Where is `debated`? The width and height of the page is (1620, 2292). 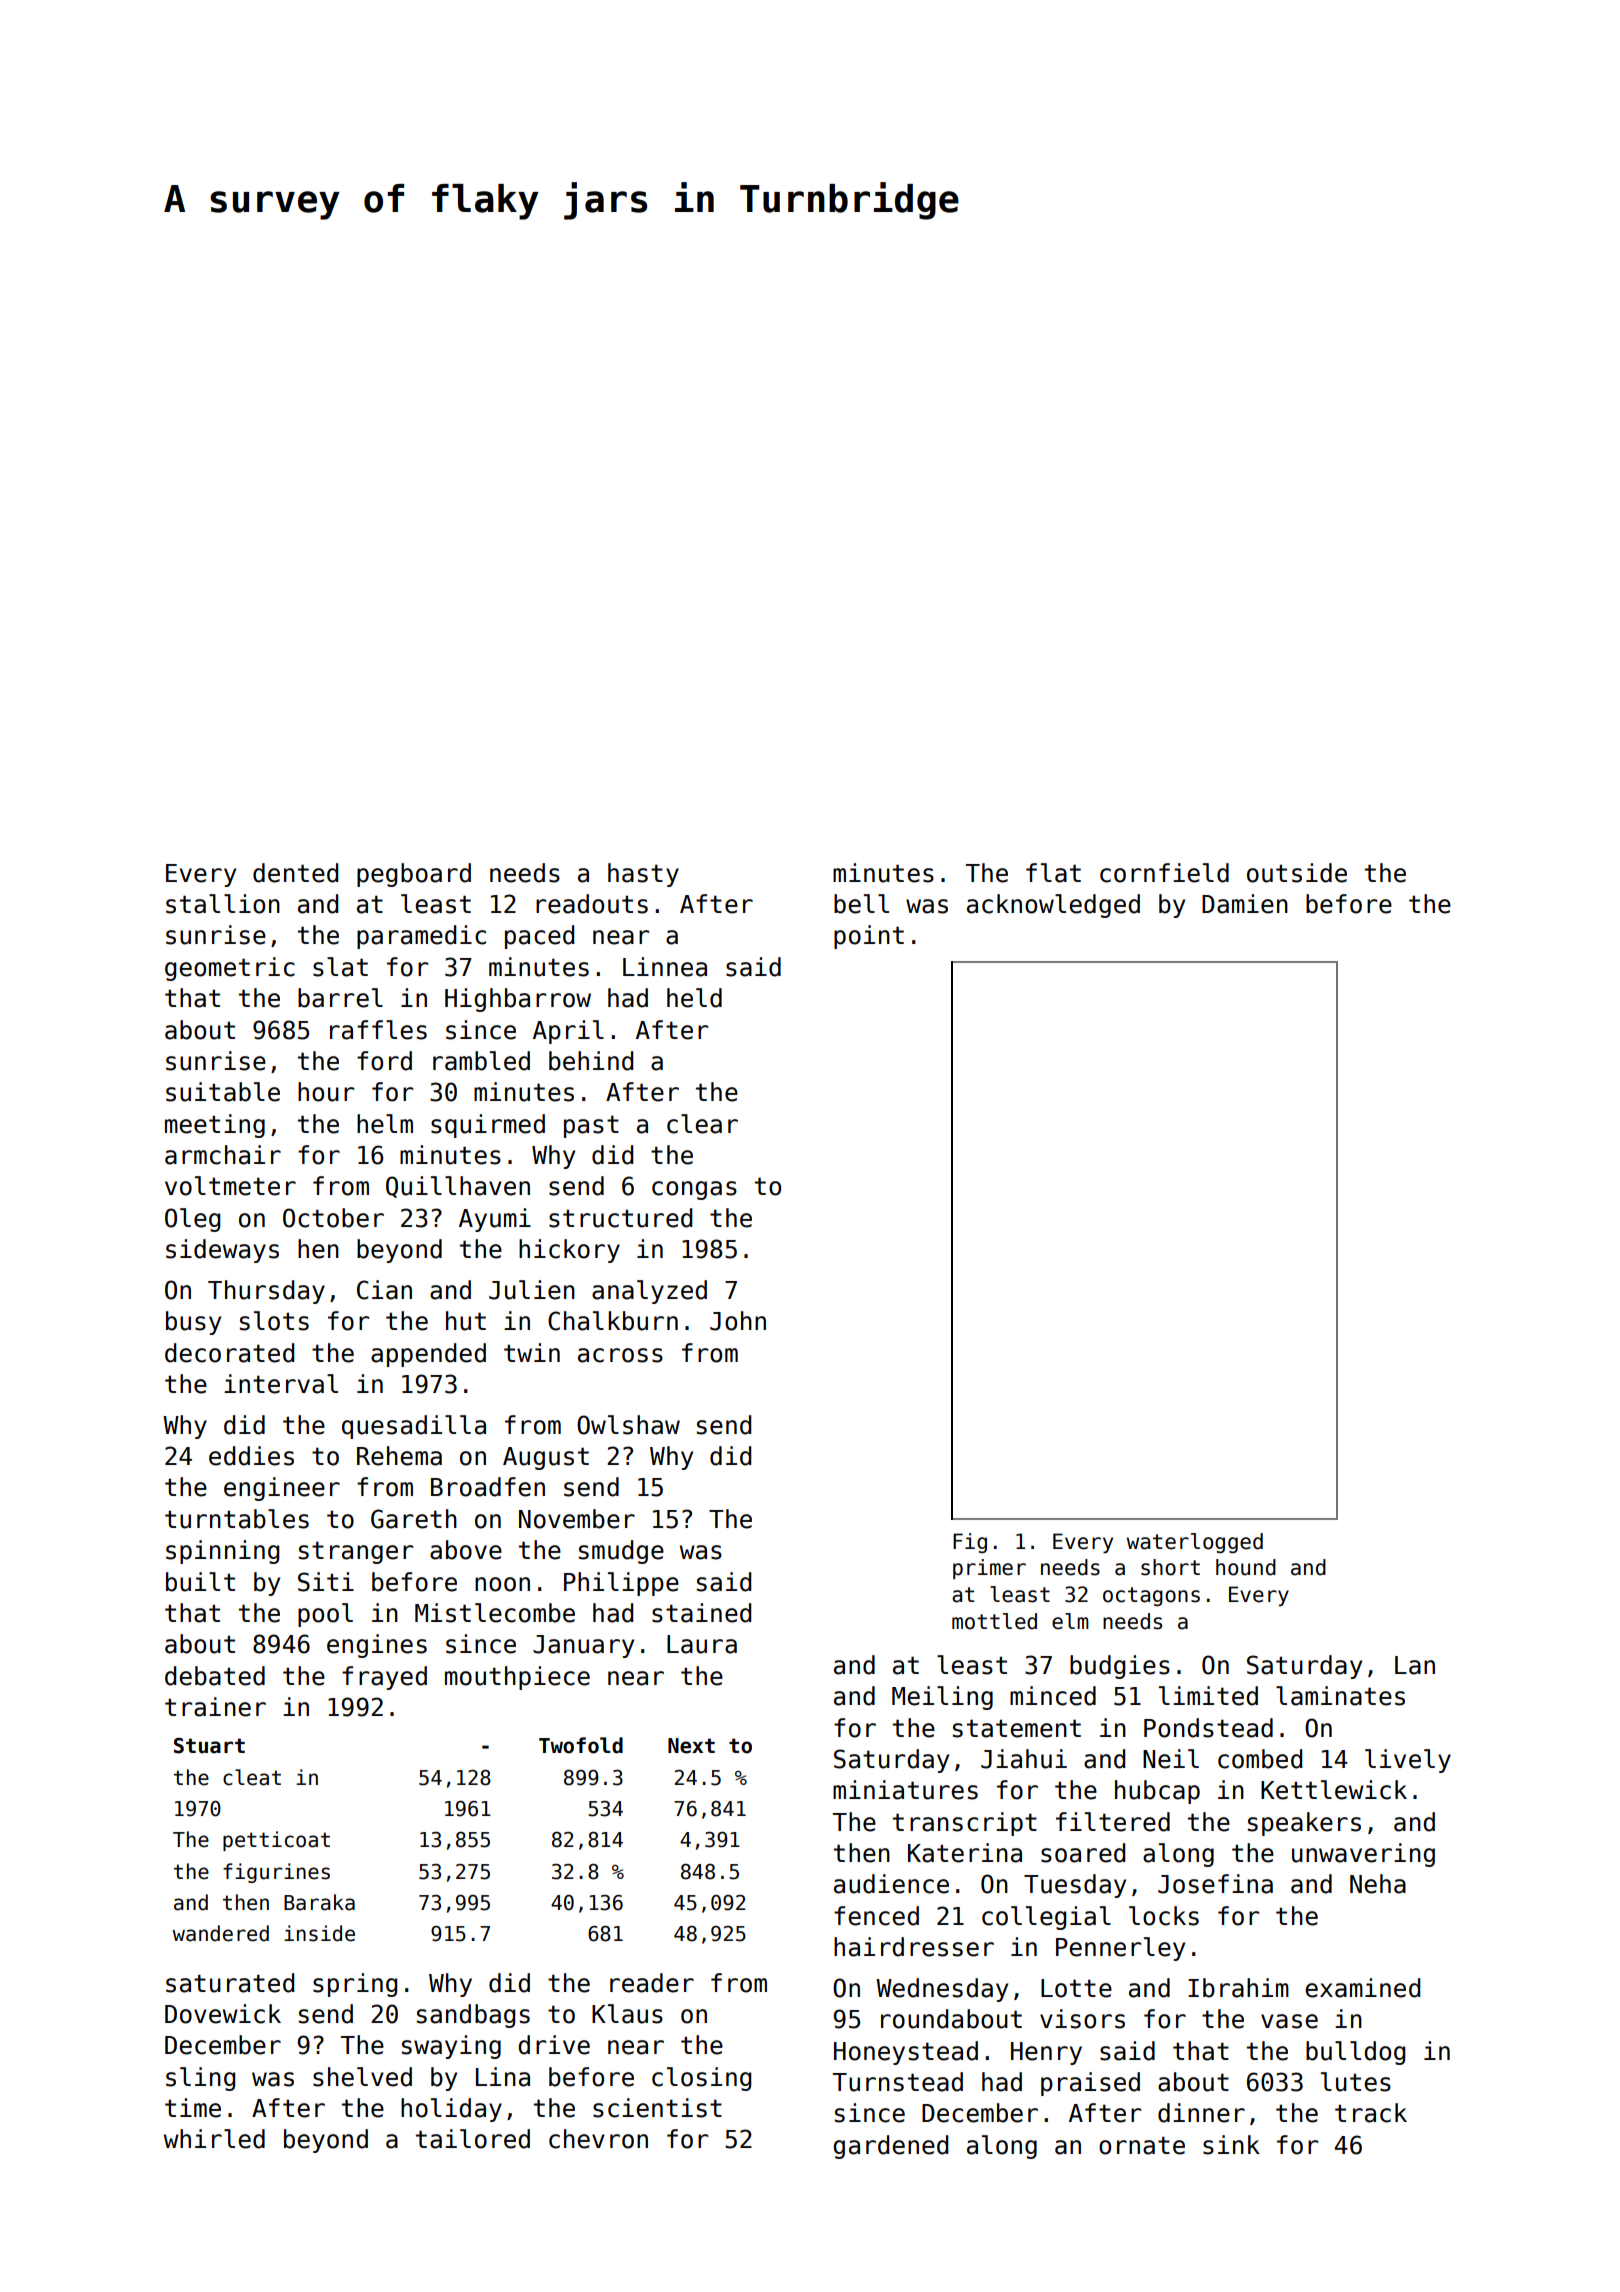
debated is located at coordinates (215, 1676).
